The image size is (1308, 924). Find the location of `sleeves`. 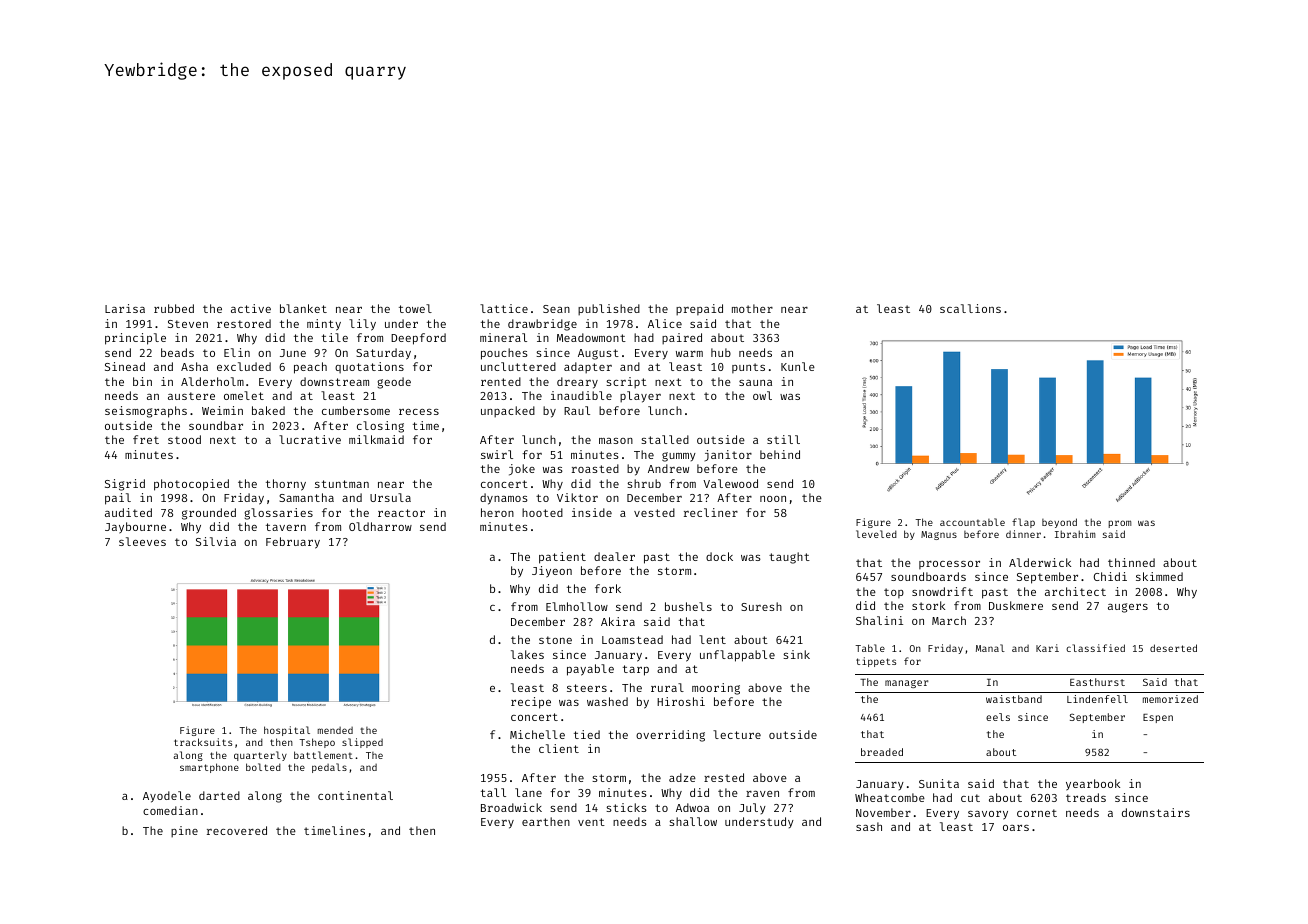

sleeves is located at coordinates (142, 541).
